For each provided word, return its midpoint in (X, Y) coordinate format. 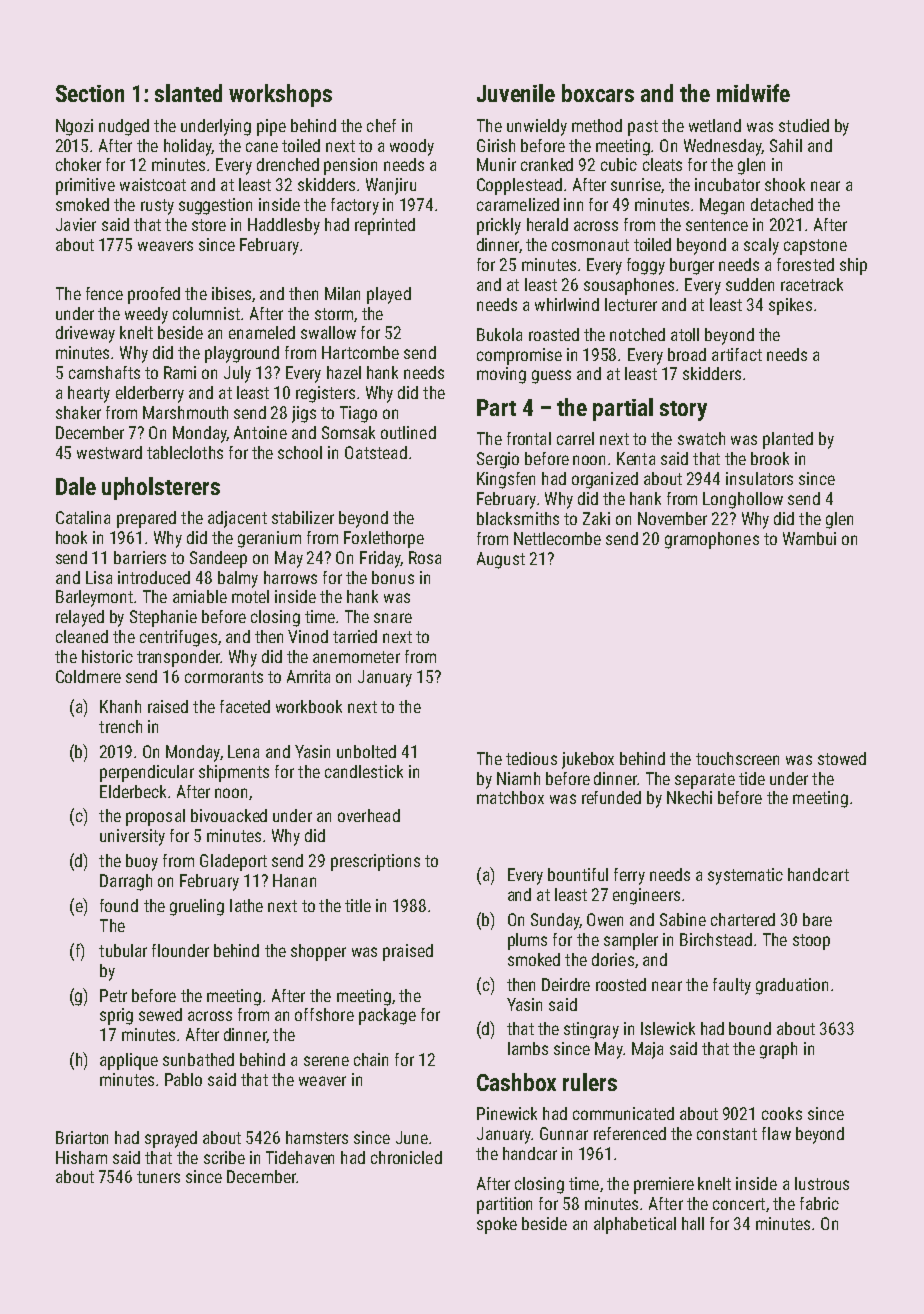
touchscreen (737, 758)
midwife (753, 93)
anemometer (356, 657)
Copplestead (519, 186)
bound (750, 1028)
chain (371, 1059)
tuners (158, 1177)
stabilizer (303, 517)
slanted (188, 93)
